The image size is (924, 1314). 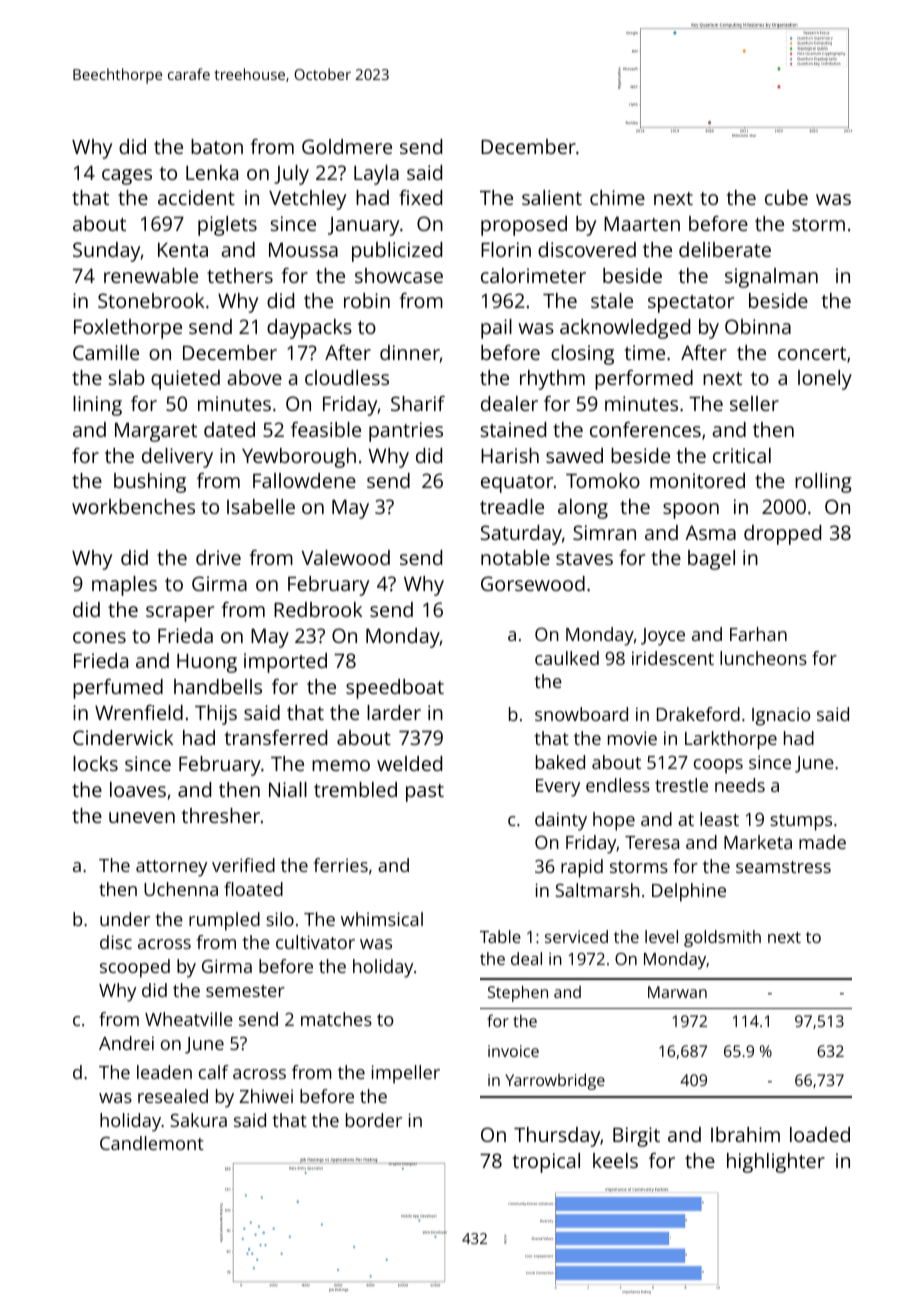 I want to click on monitored, so click(x=697, y=480).
